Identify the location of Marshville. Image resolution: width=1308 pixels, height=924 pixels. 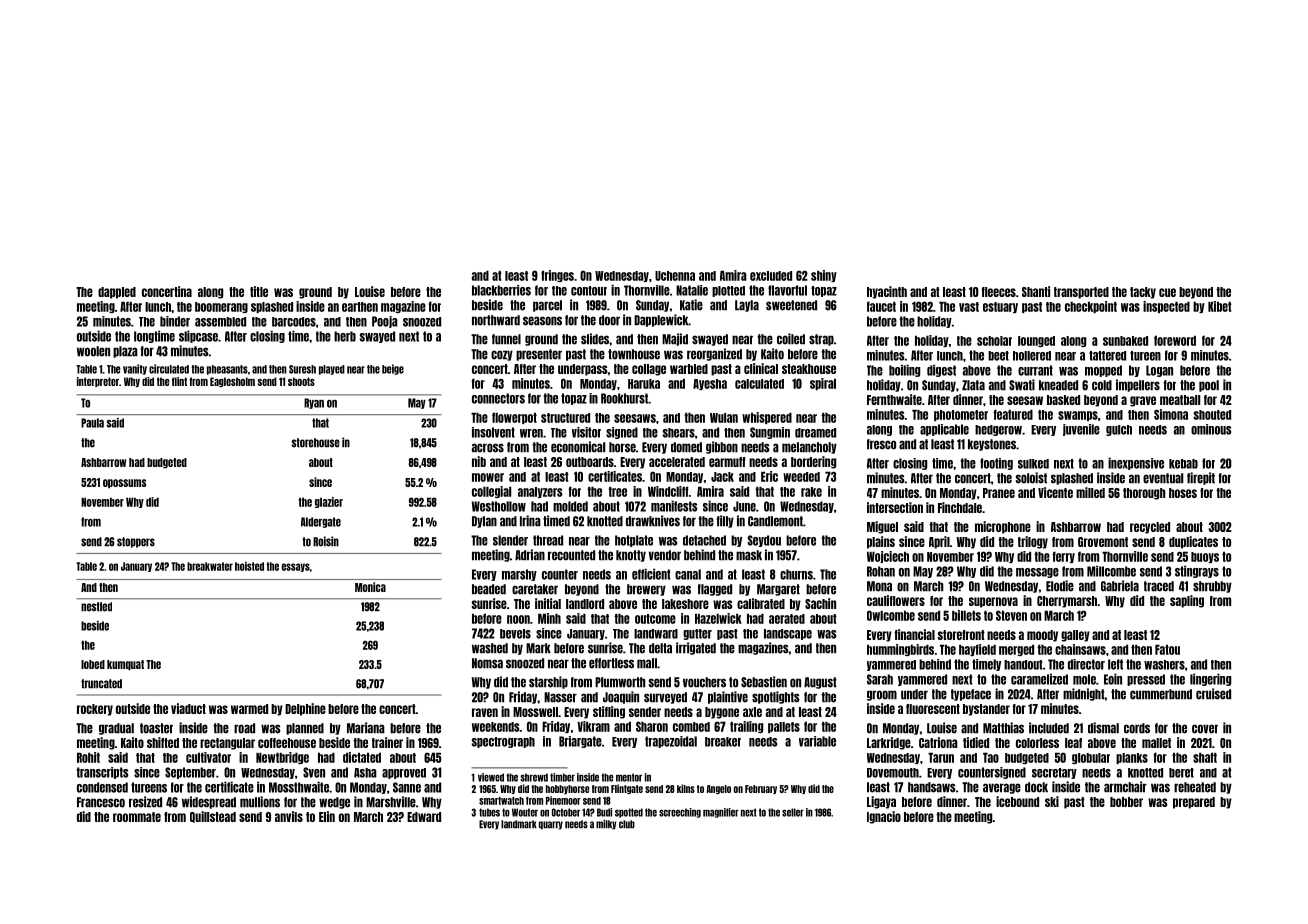
(391, 802).
